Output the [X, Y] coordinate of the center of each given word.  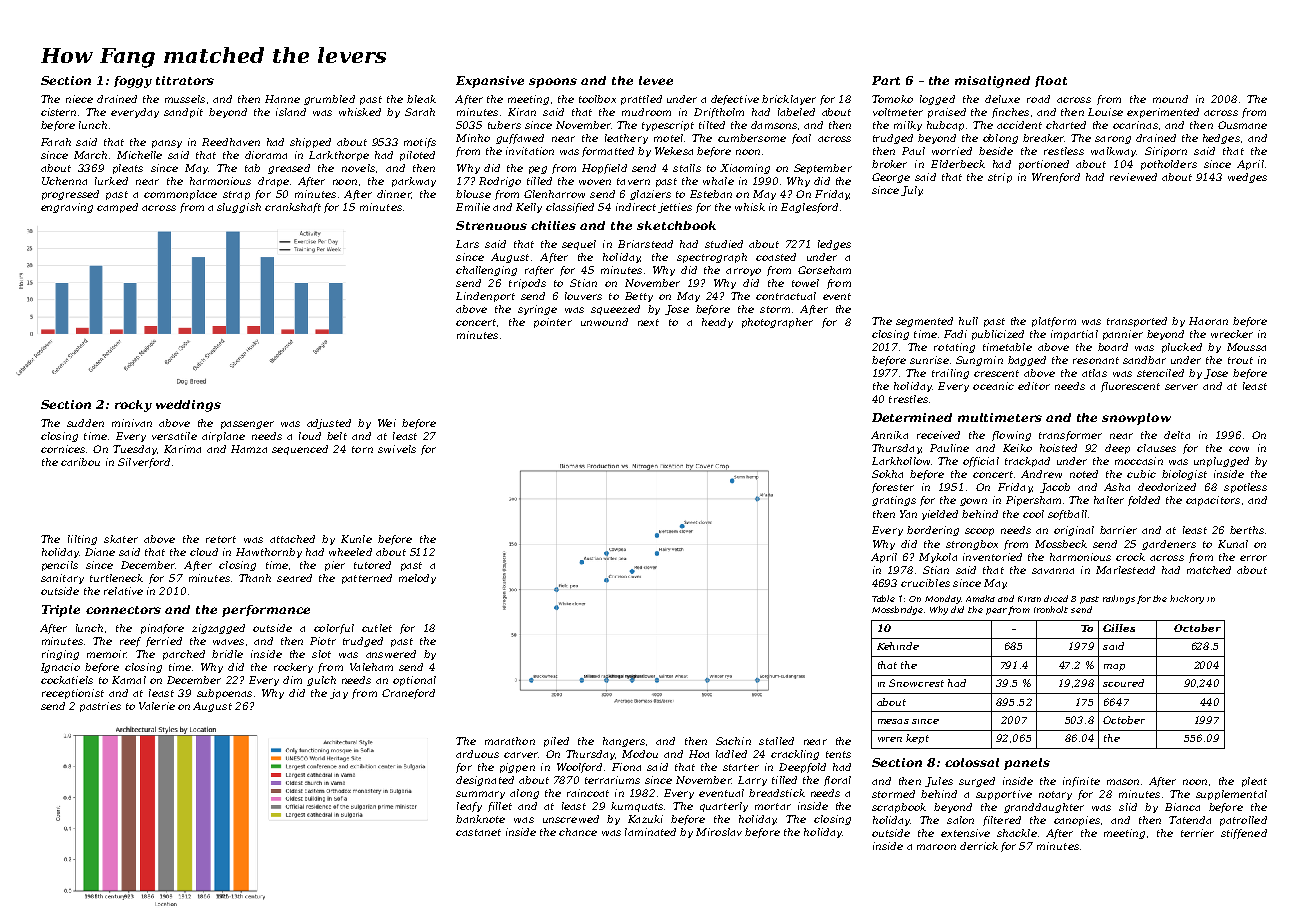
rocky [133, 406]
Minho [473, 138]
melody [417, 579]
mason [1123, 782]
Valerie [157, 706]
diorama [266, 155]
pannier [1123, 335]
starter [741, 767]
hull [968, 321]
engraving [67, 208]
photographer [777, 323]
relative [123, 591]
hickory [1187, 599]
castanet [478, 832]
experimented [1163, 113]
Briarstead [645, 244]
